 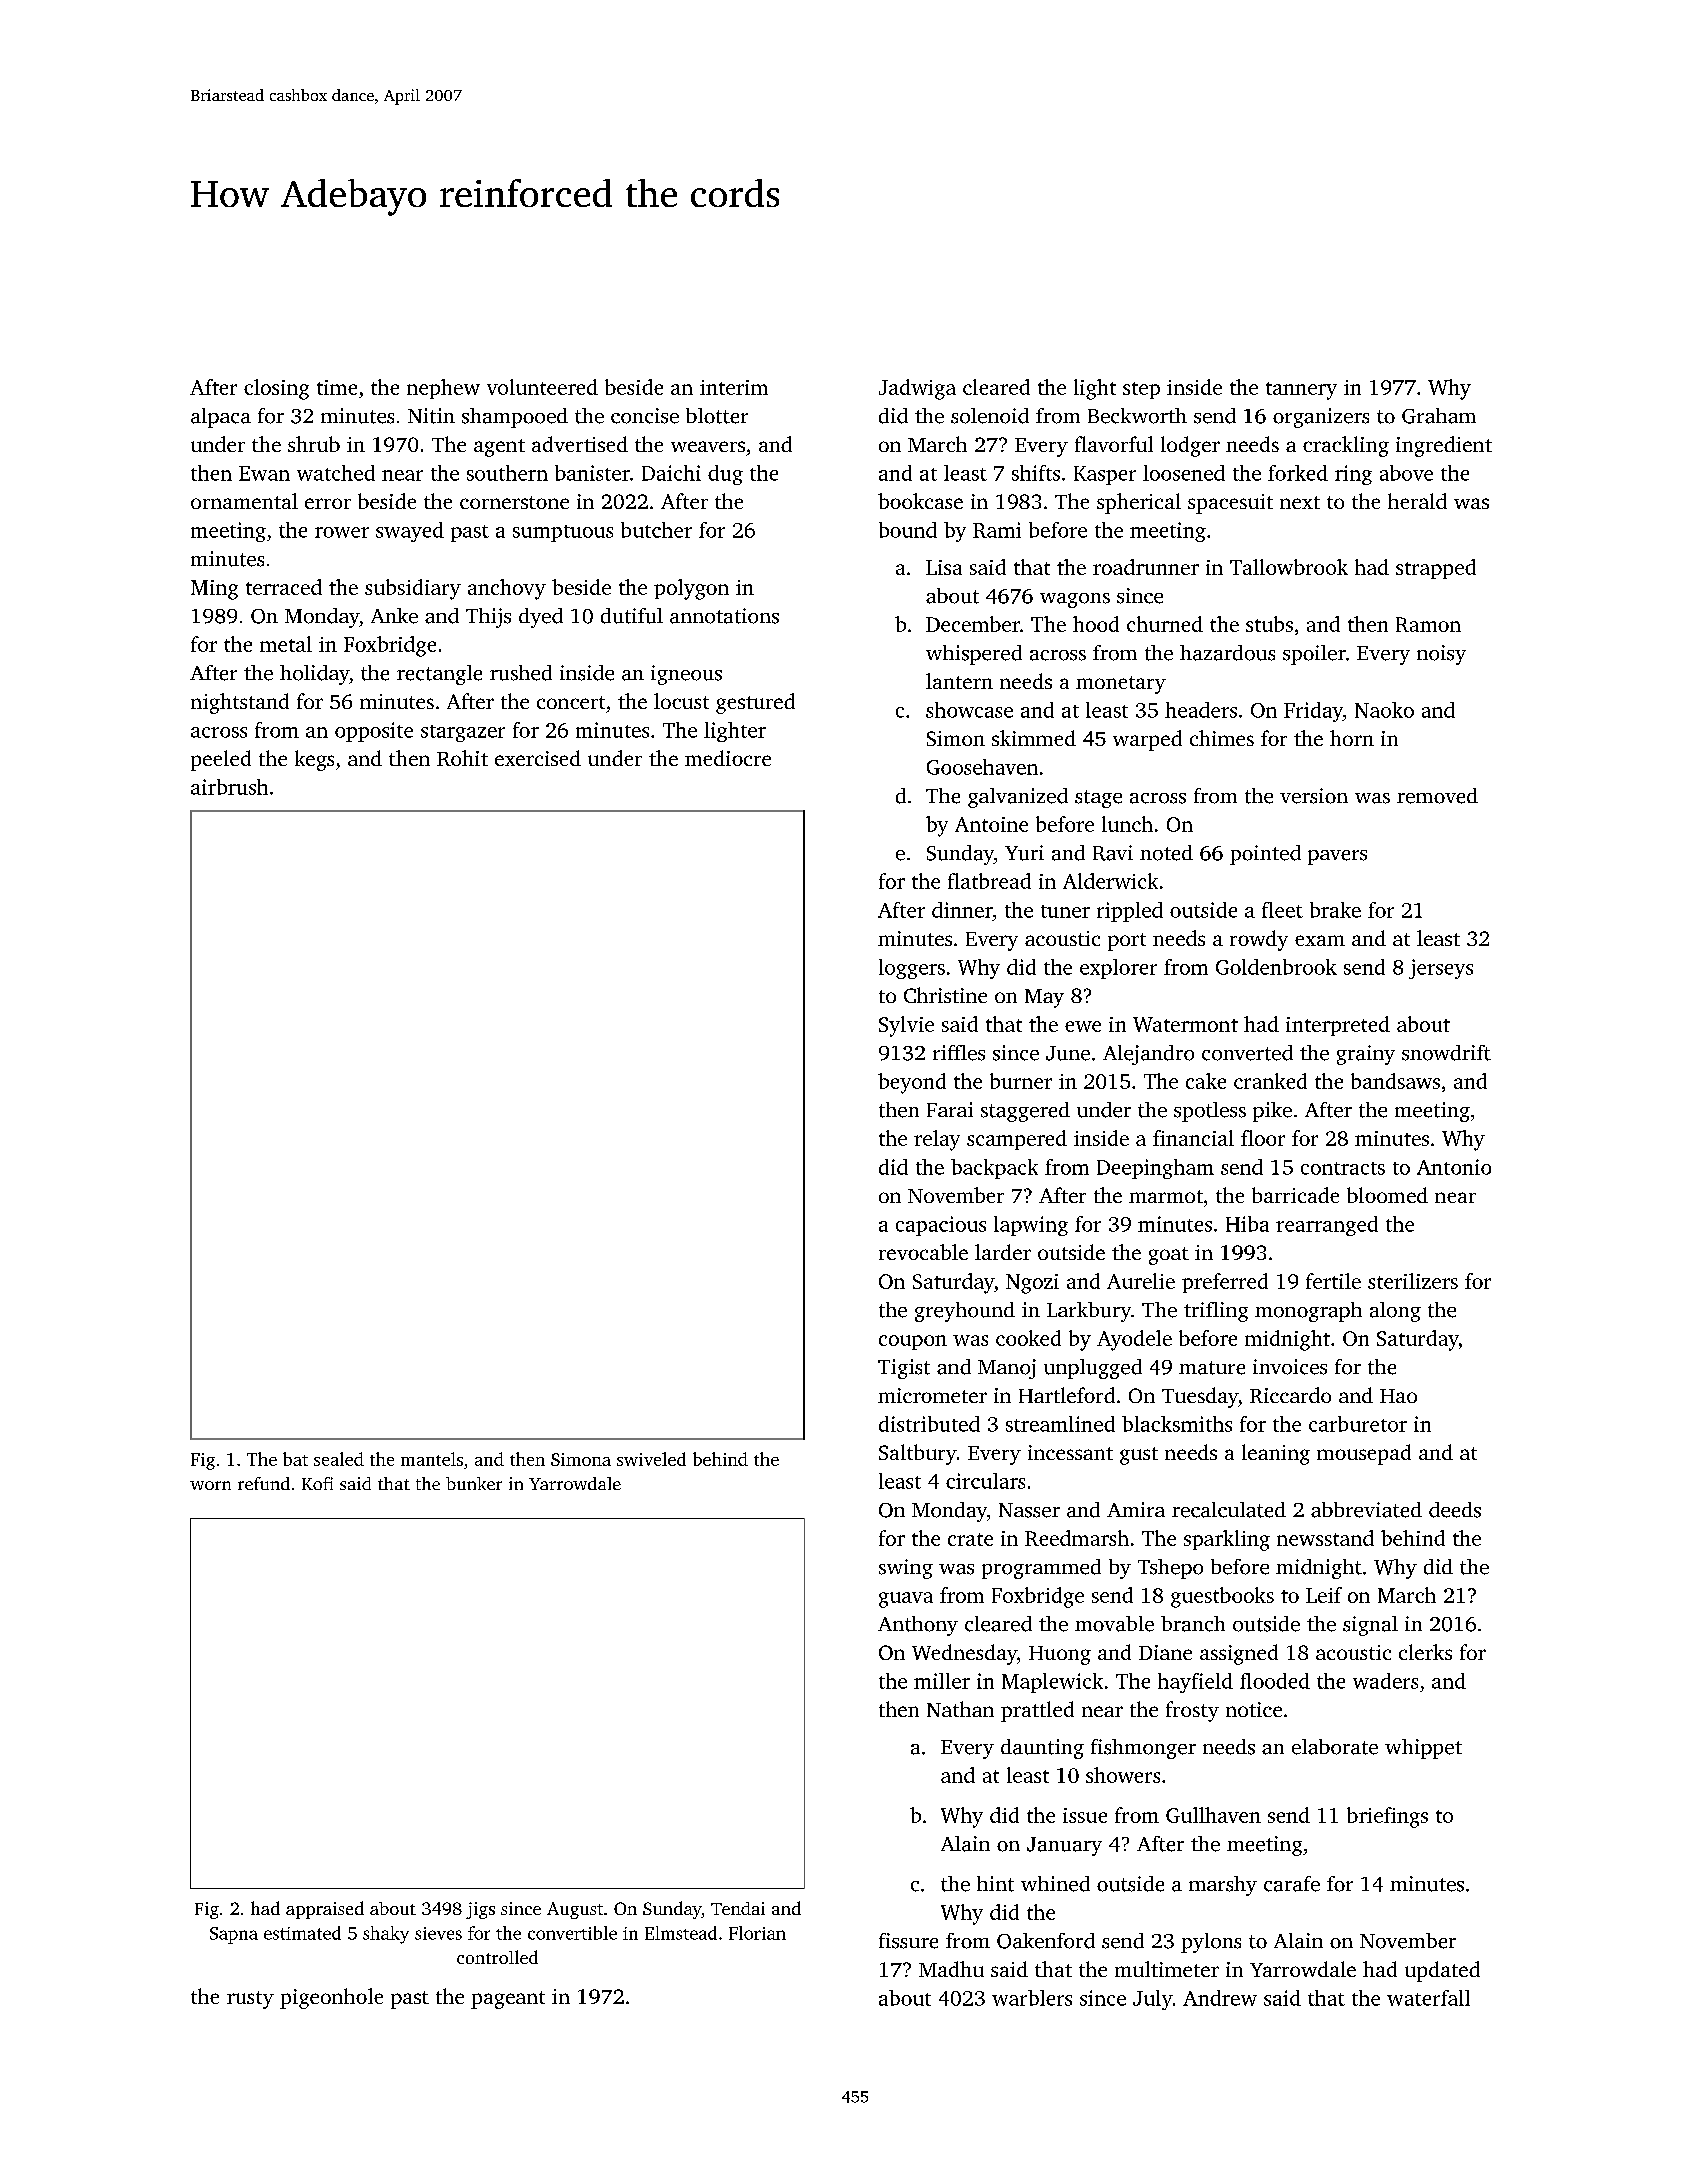 I want to click on Friday, so click(x=1313, y=712).
